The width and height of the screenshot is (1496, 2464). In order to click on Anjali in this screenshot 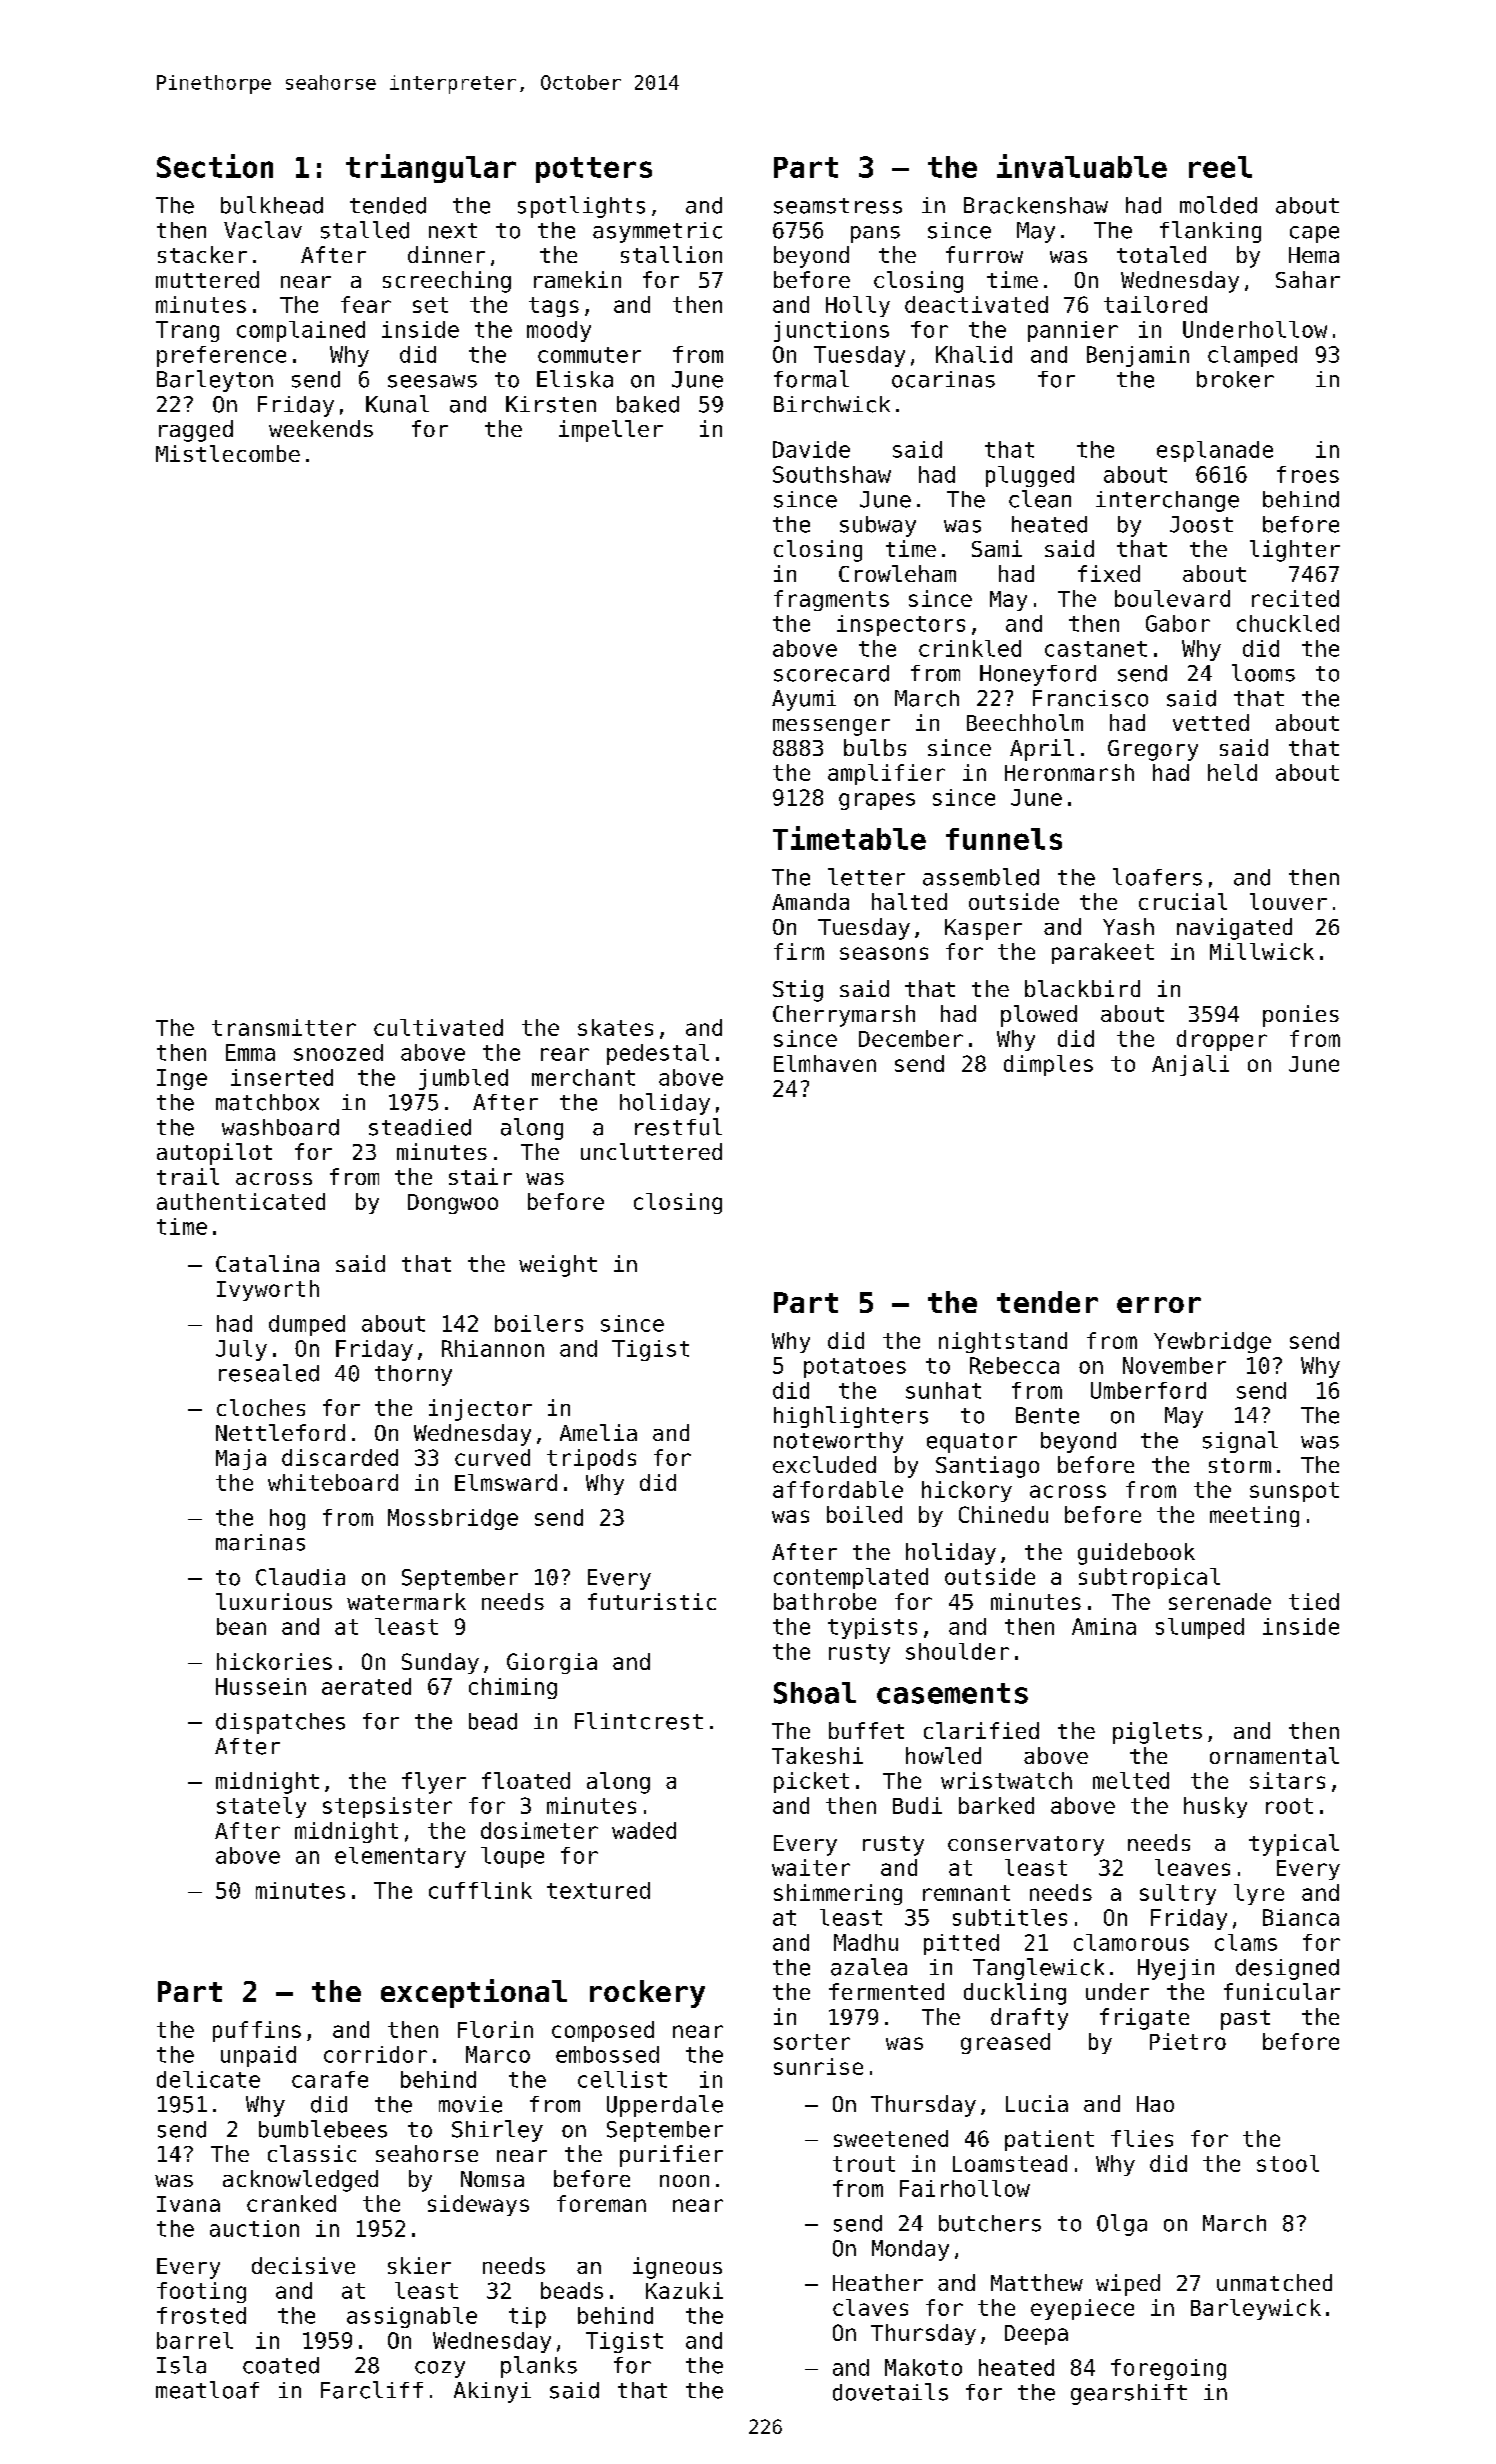, I will do `click(1190, 1065)`.
